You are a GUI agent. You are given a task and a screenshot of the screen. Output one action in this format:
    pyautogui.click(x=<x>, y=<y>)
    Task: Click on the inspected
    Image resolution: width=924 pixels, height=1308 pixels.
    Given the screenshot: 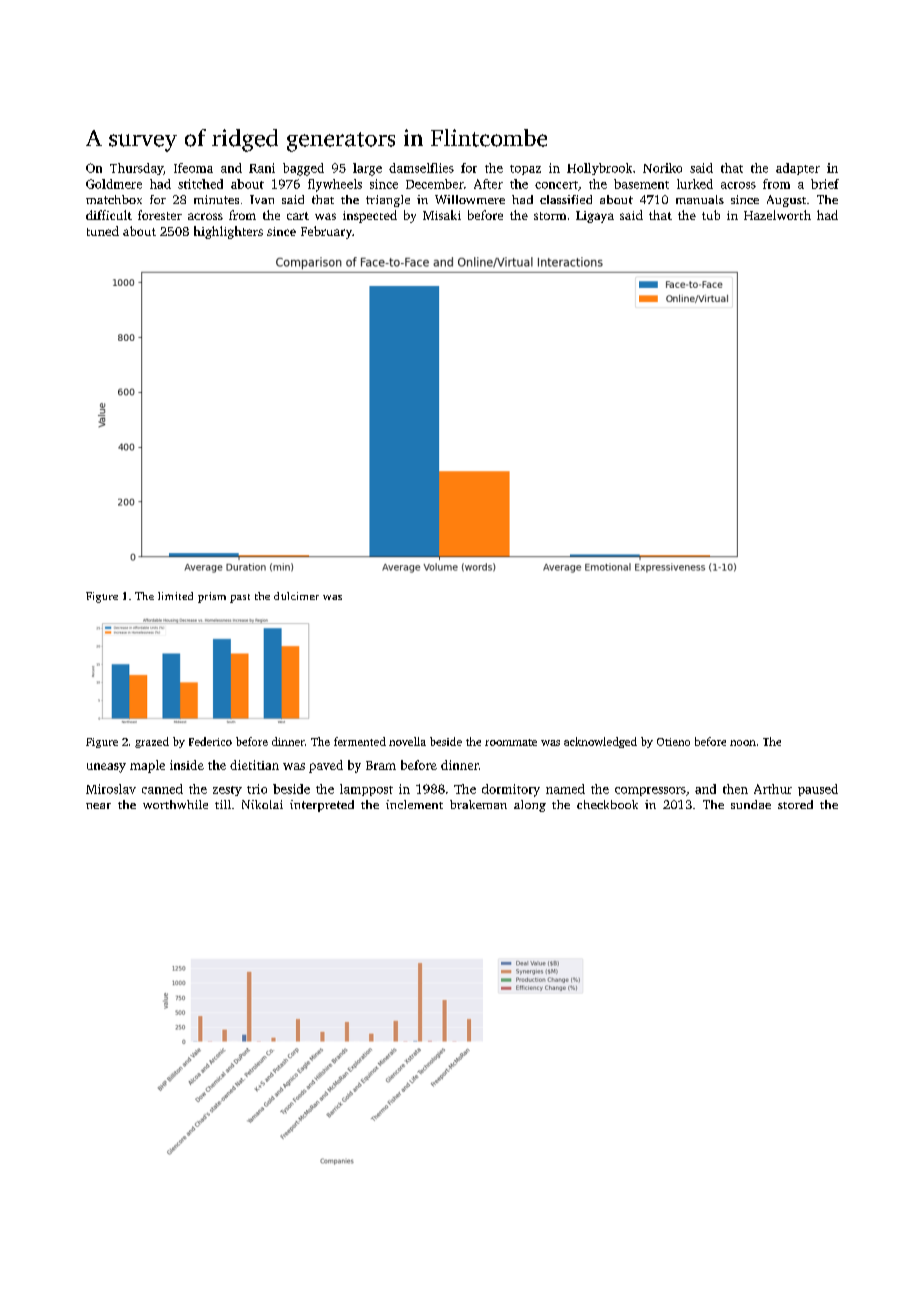 What is the action you would take?
    pyautogui.click(x=370, y=216)
